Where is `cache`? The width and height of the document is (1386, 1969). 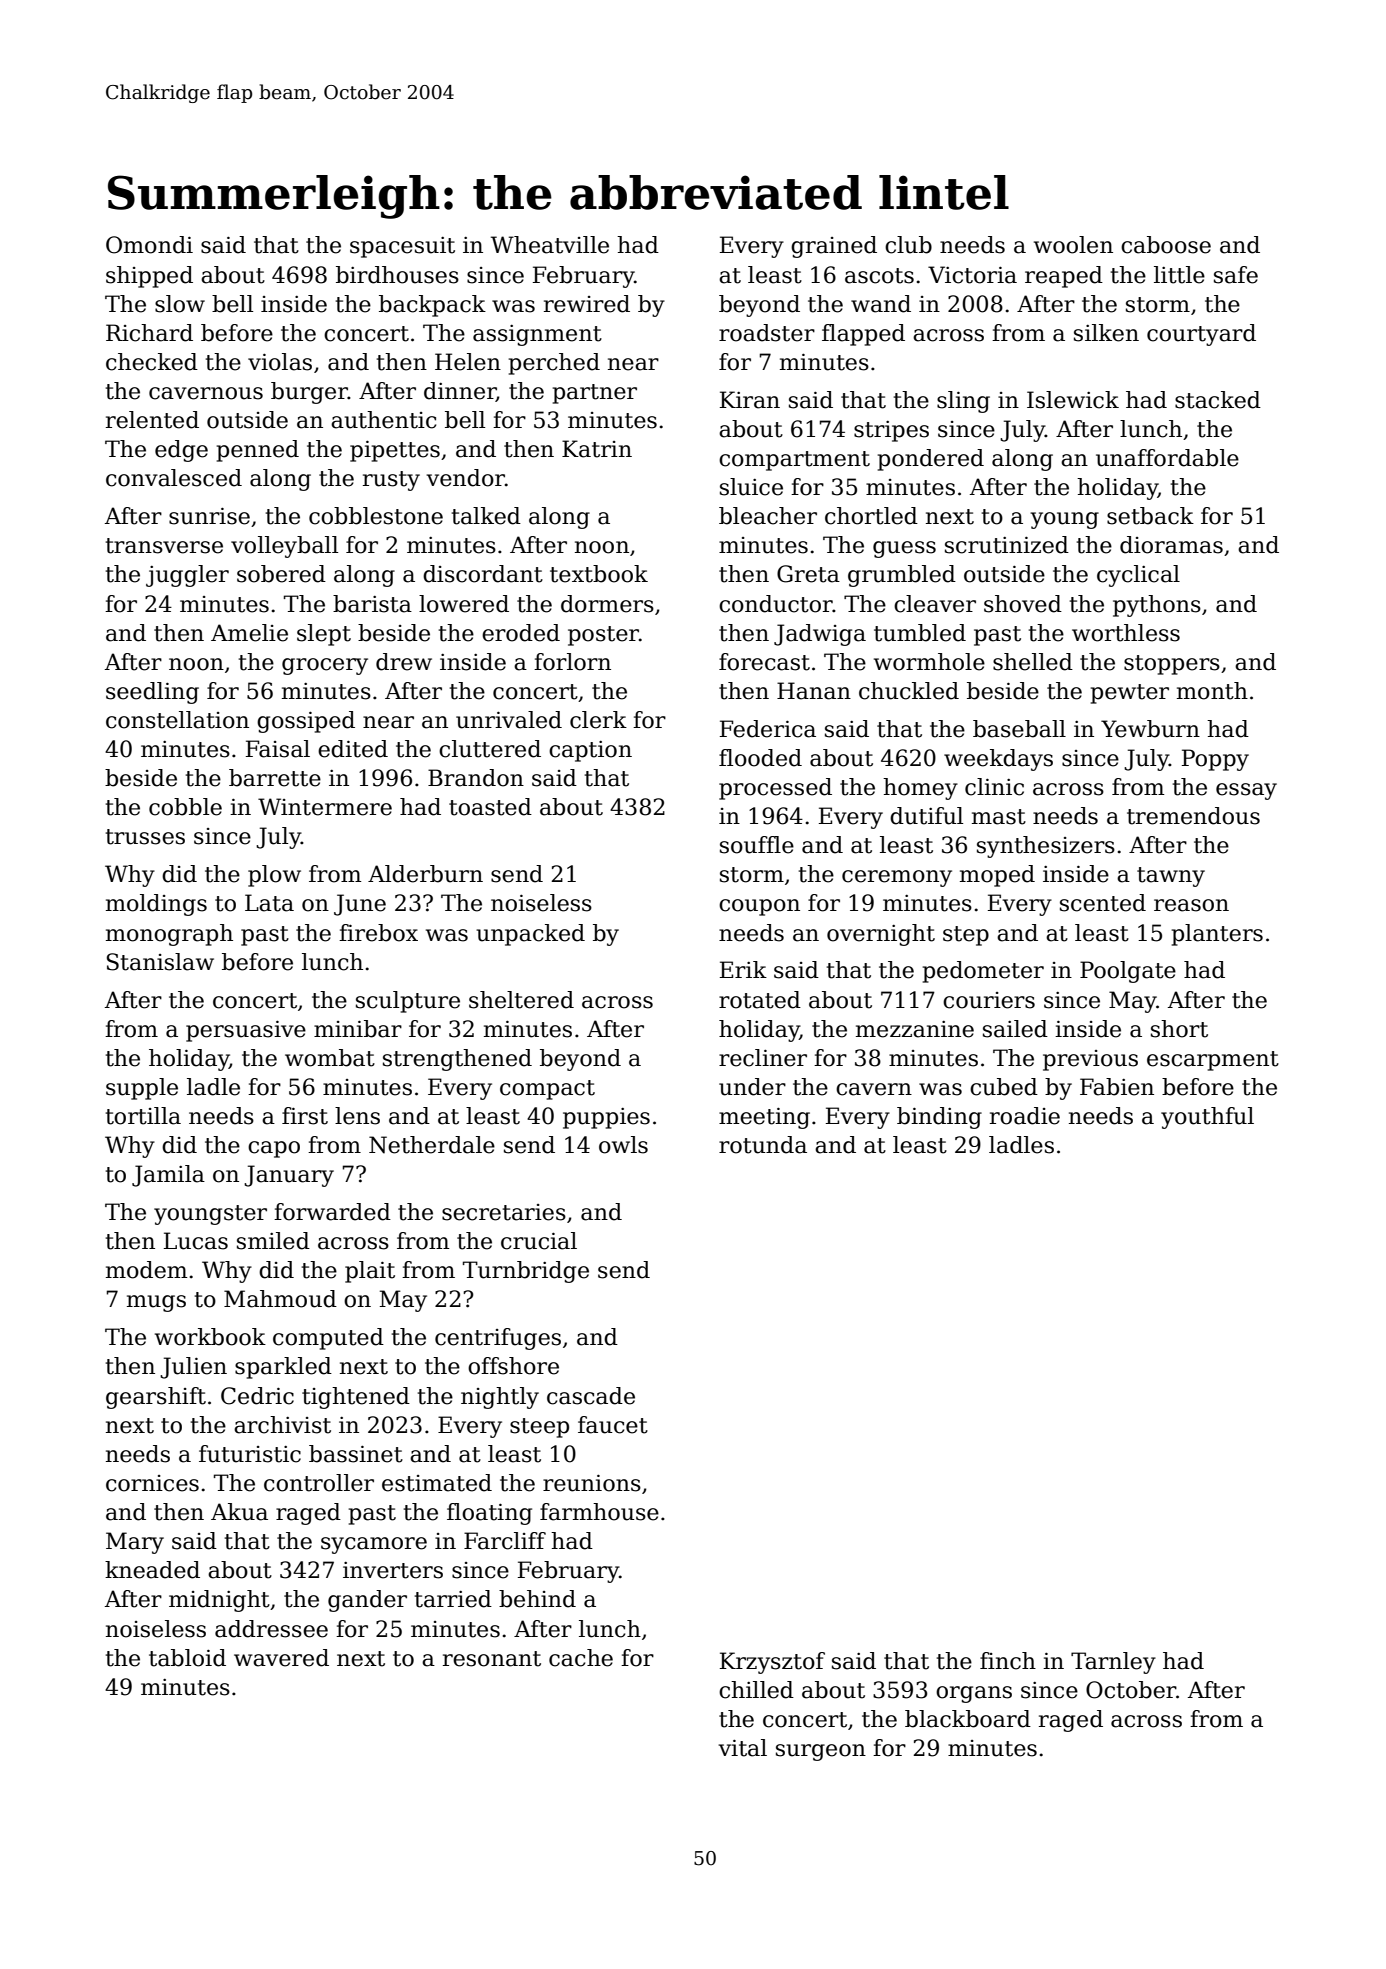 cache is located at coordinates (581, 1658).
